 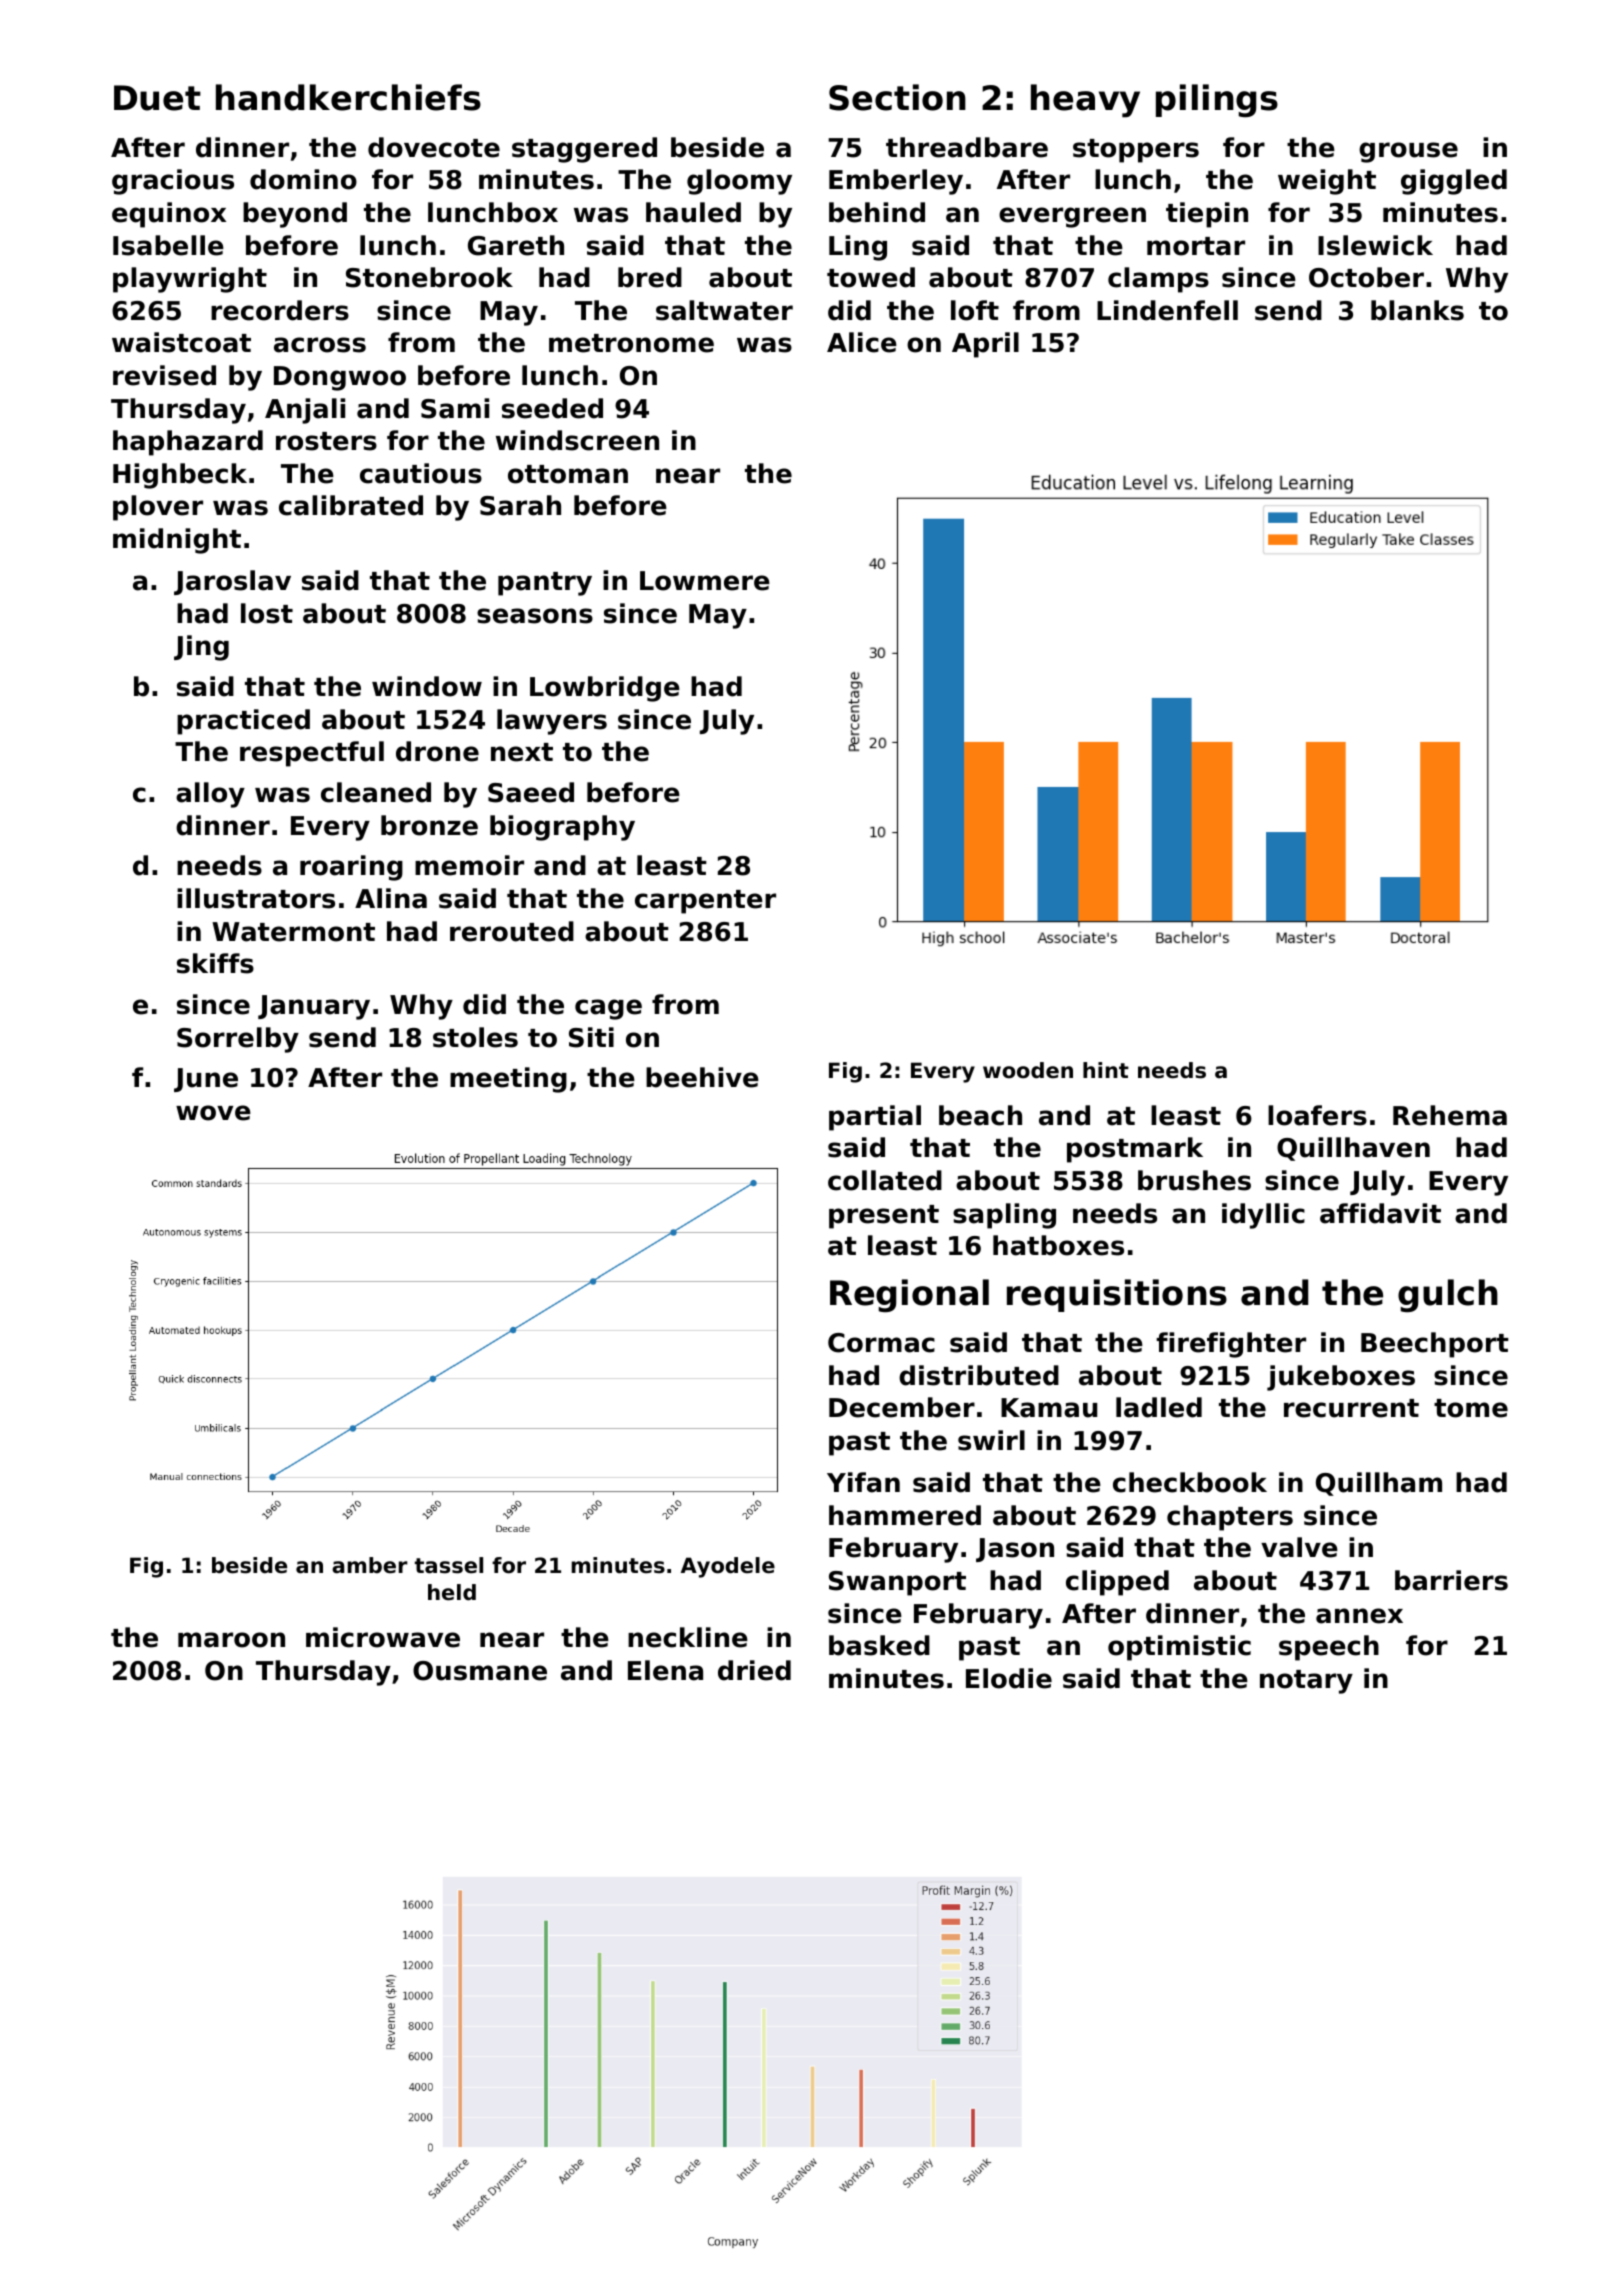 I want to click on Lowmere, so click(x=705, y=581).
